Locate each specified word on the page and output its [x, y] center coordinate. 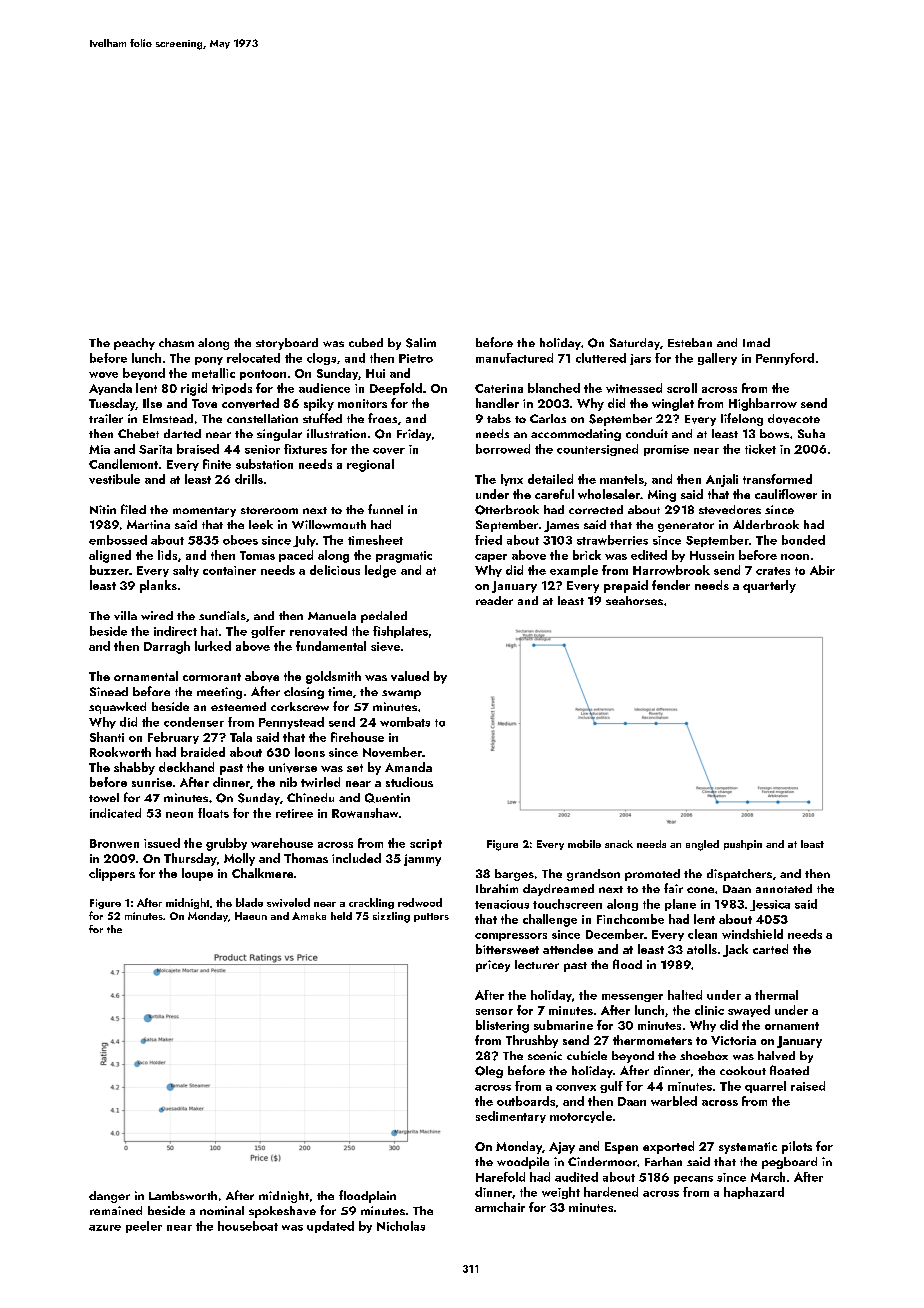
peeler [144, 1227]
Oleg [489, 1072]
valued [410, 676]
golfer [268, 632]
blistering [502, 1026]
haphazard [754, 1193]
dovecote [794, 419]
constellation [262, 418]
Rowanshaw [365, 813]
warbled [674, 1101]
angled [702, 845]
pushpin [743, 845]
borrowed [503, 449]
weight [561, 1193]
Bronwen [114, 843]
